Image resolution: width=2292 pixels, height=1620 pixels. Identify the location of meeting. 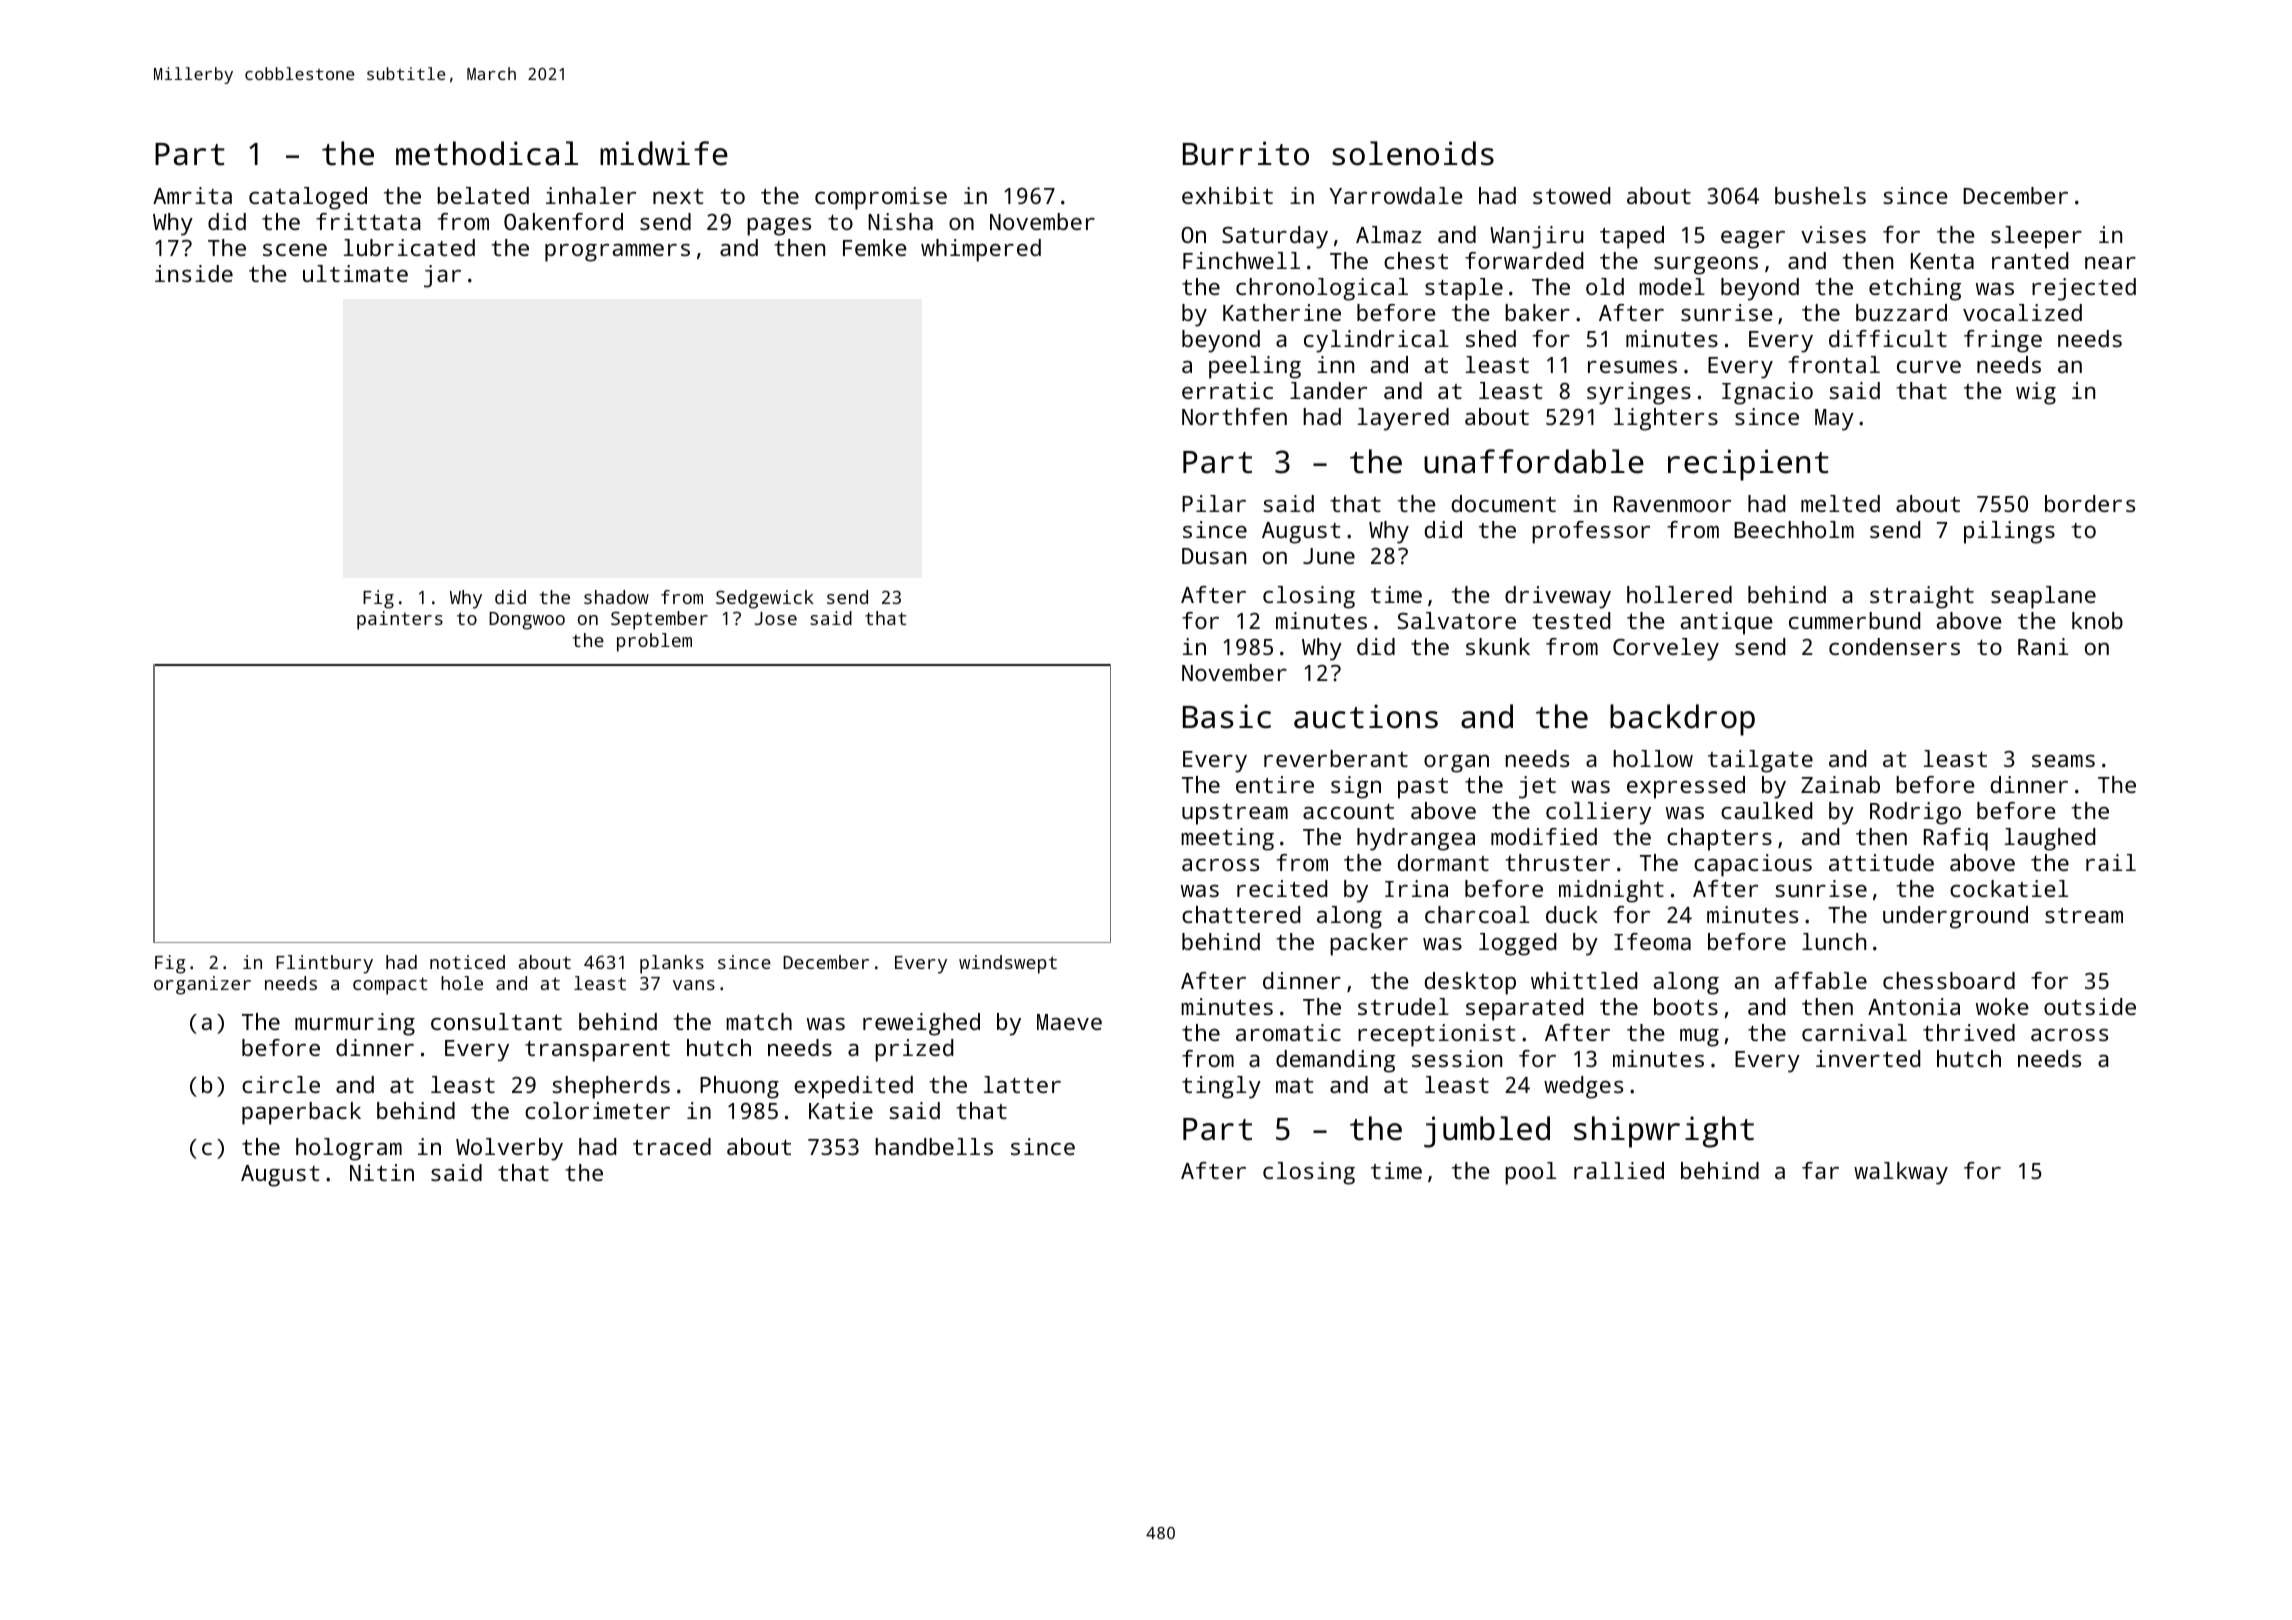
(1227, 839).
